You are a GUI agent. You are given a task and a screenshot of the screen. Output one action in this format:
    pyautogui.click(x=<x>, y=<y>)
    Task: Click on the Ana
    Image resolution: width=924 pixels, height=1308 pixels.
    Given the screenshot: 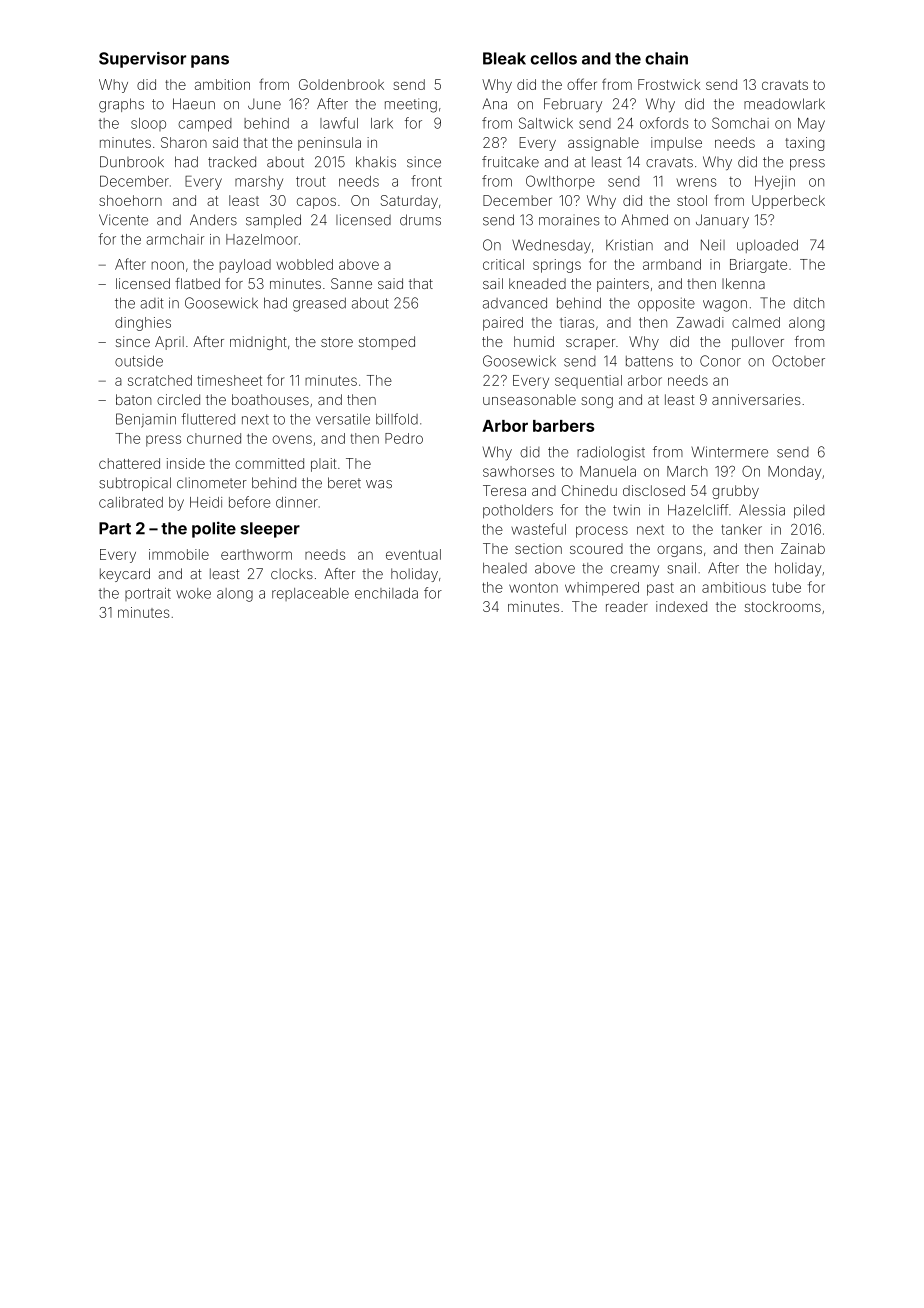 What is the action you would take?
    pyautogui.click(x=495, y=104)
